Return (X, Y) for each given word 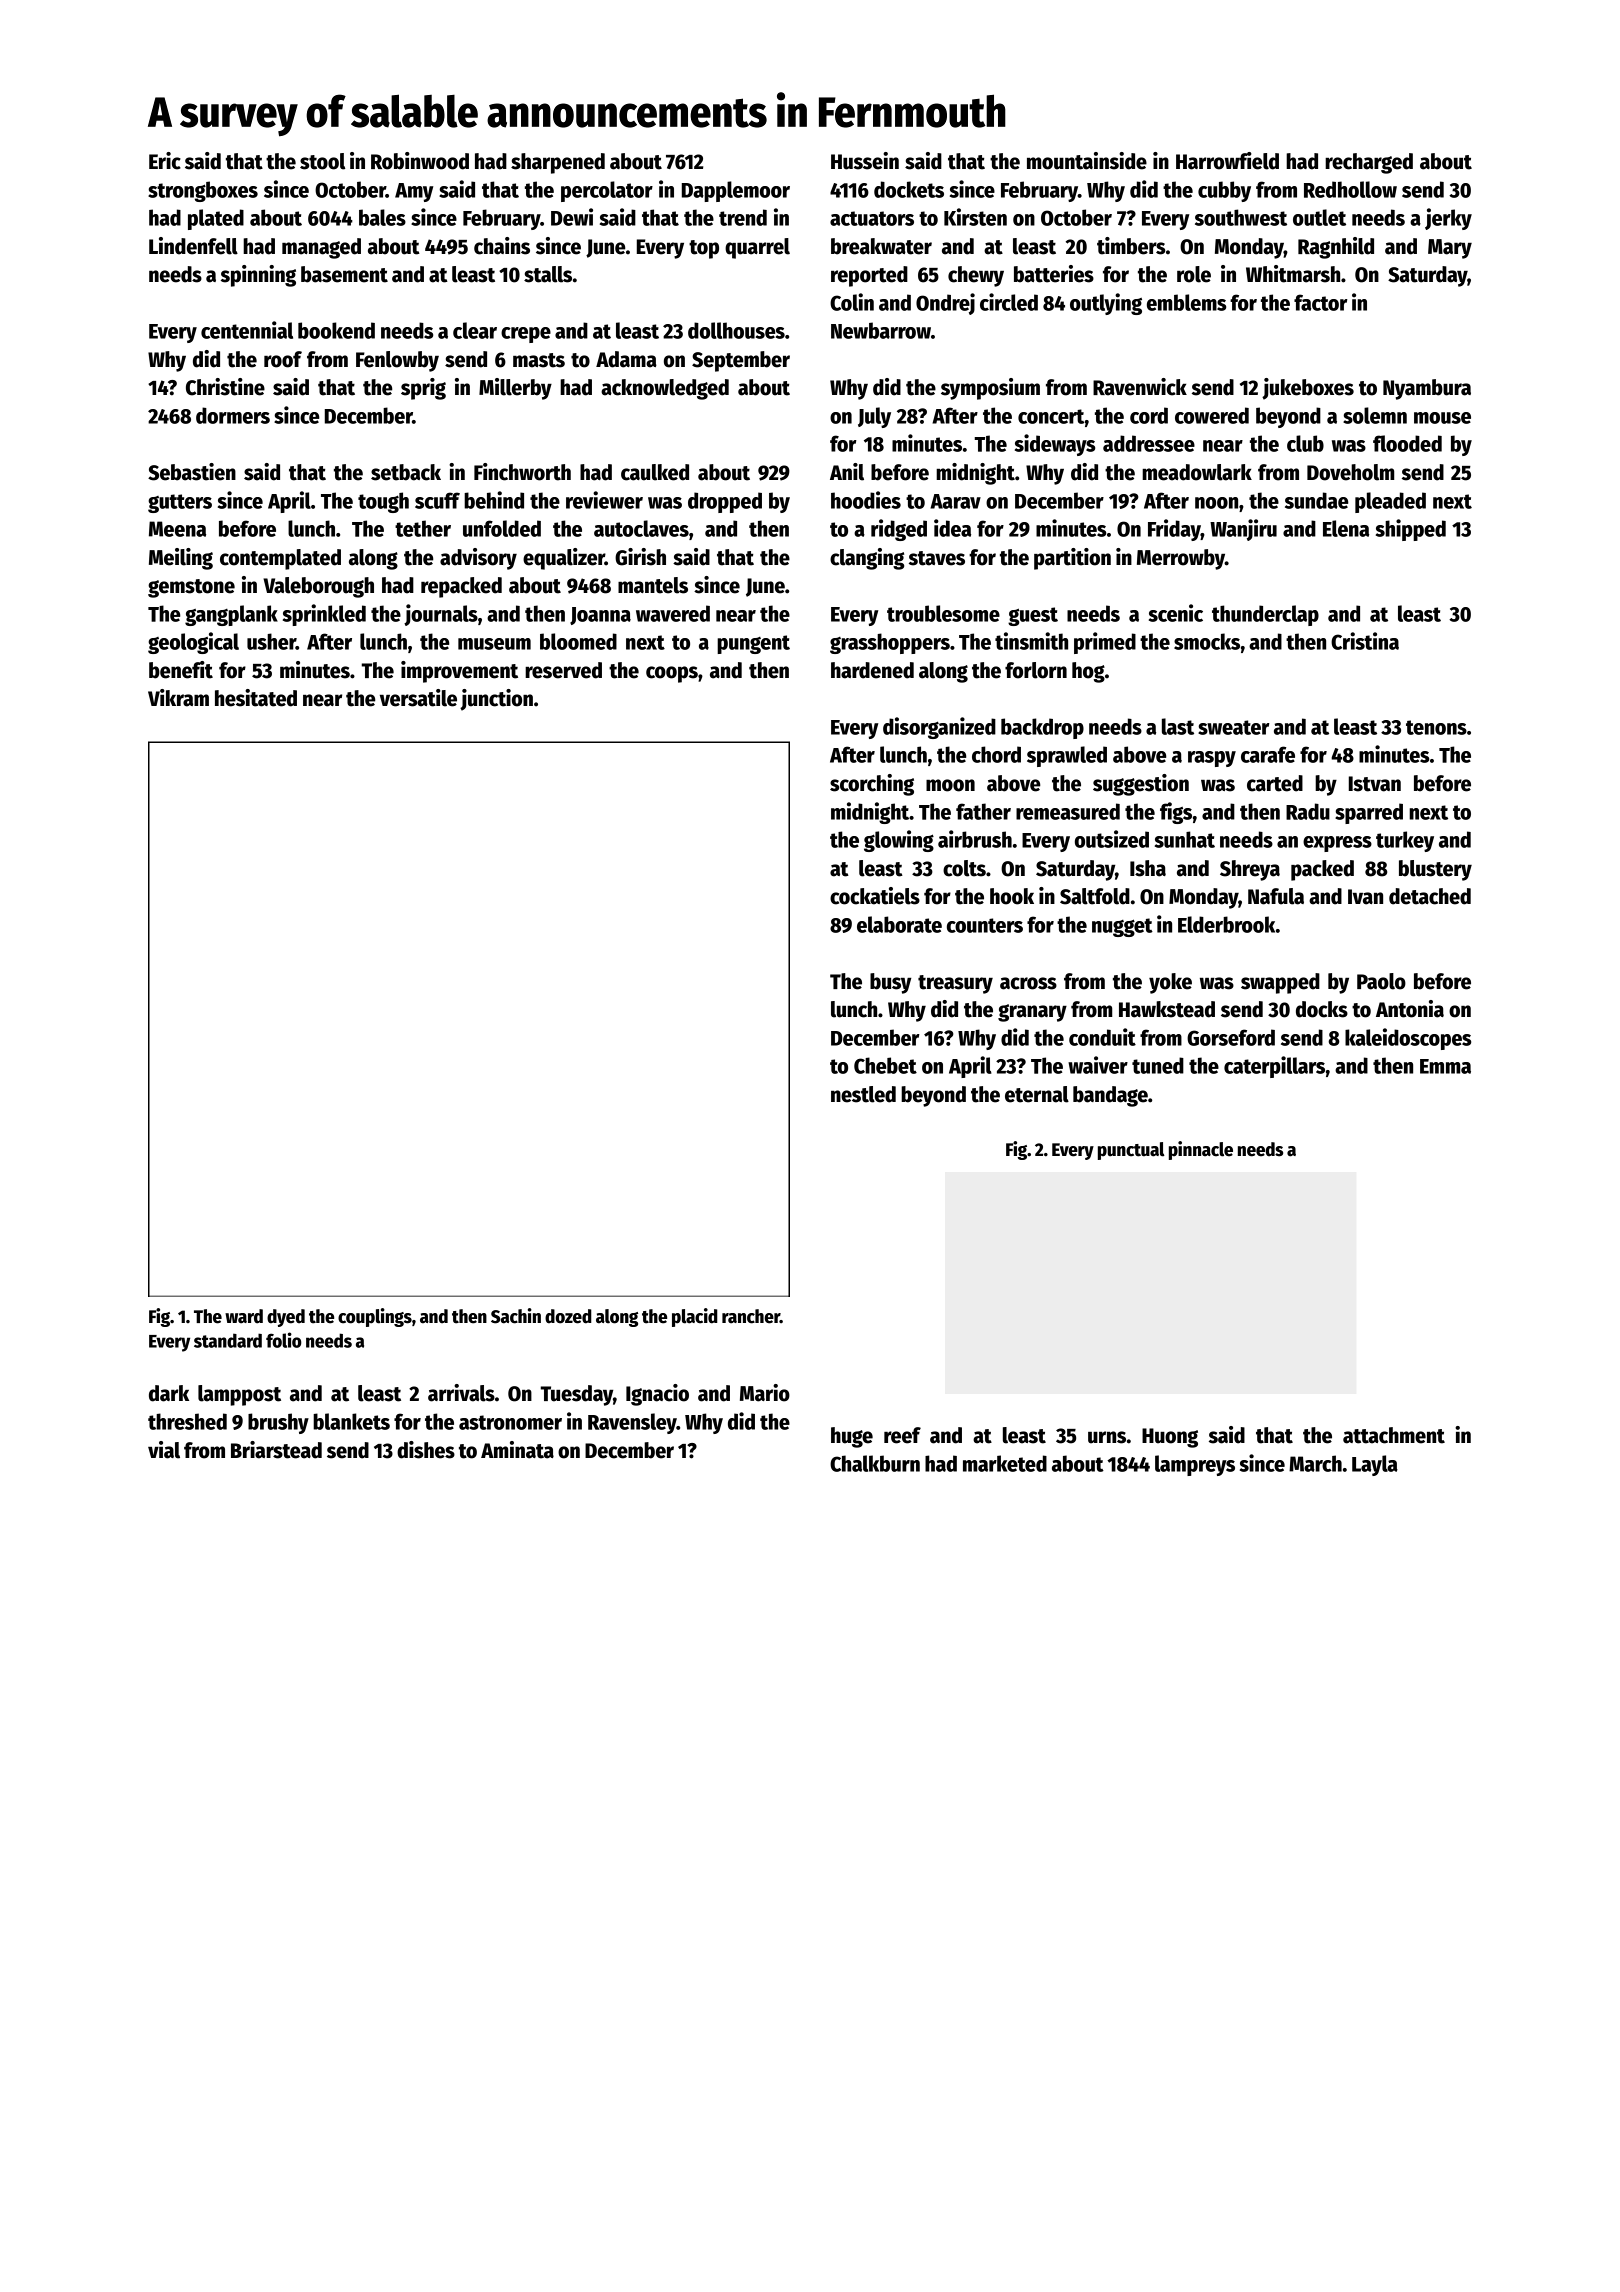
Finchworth (522, 472)
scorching (872, 785)
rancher (751, 1316)
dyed (286, 1318)
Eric (165, 161)
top (704, 249)
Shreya (1250, 870)
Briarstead (276, 1450)
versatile (418, 698)
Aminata (517, 1450)
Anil (847, 472)
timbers (1131, 246)
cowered (1212, 415)
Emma (1445, 1066)
